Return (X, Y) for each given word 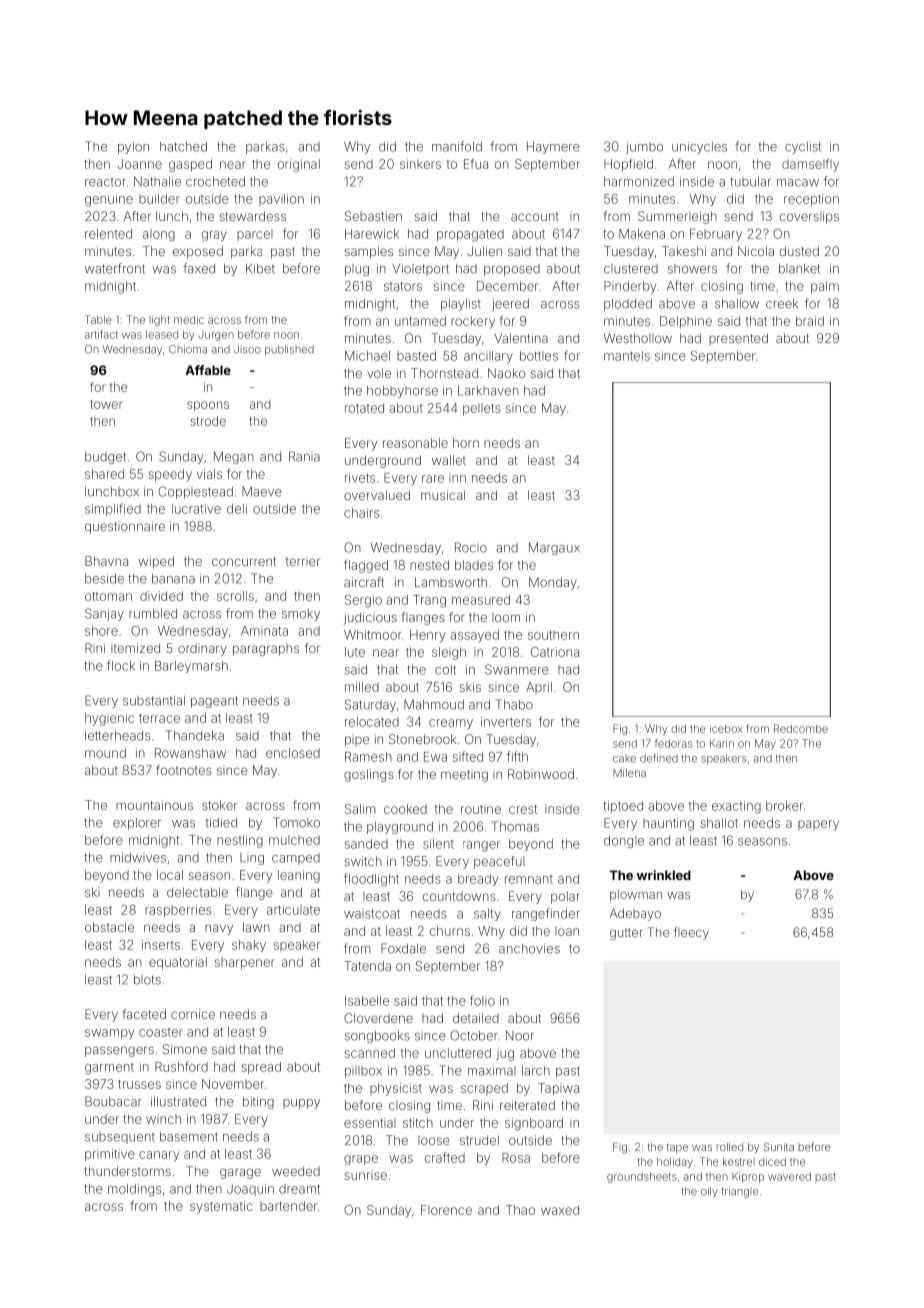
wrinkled (664, 875)
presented (738, 339)
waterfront (115, 268)
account (535, 216)
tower (106, 404)
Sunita (779, 1146)
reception (811, 200)
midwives (138, 858)
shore (101, 631)
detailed (476, 1018)
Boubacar (113, 1101)
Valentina (521, 338)
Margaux (554, 548)
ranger (481, 846)
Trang (429, 601)
